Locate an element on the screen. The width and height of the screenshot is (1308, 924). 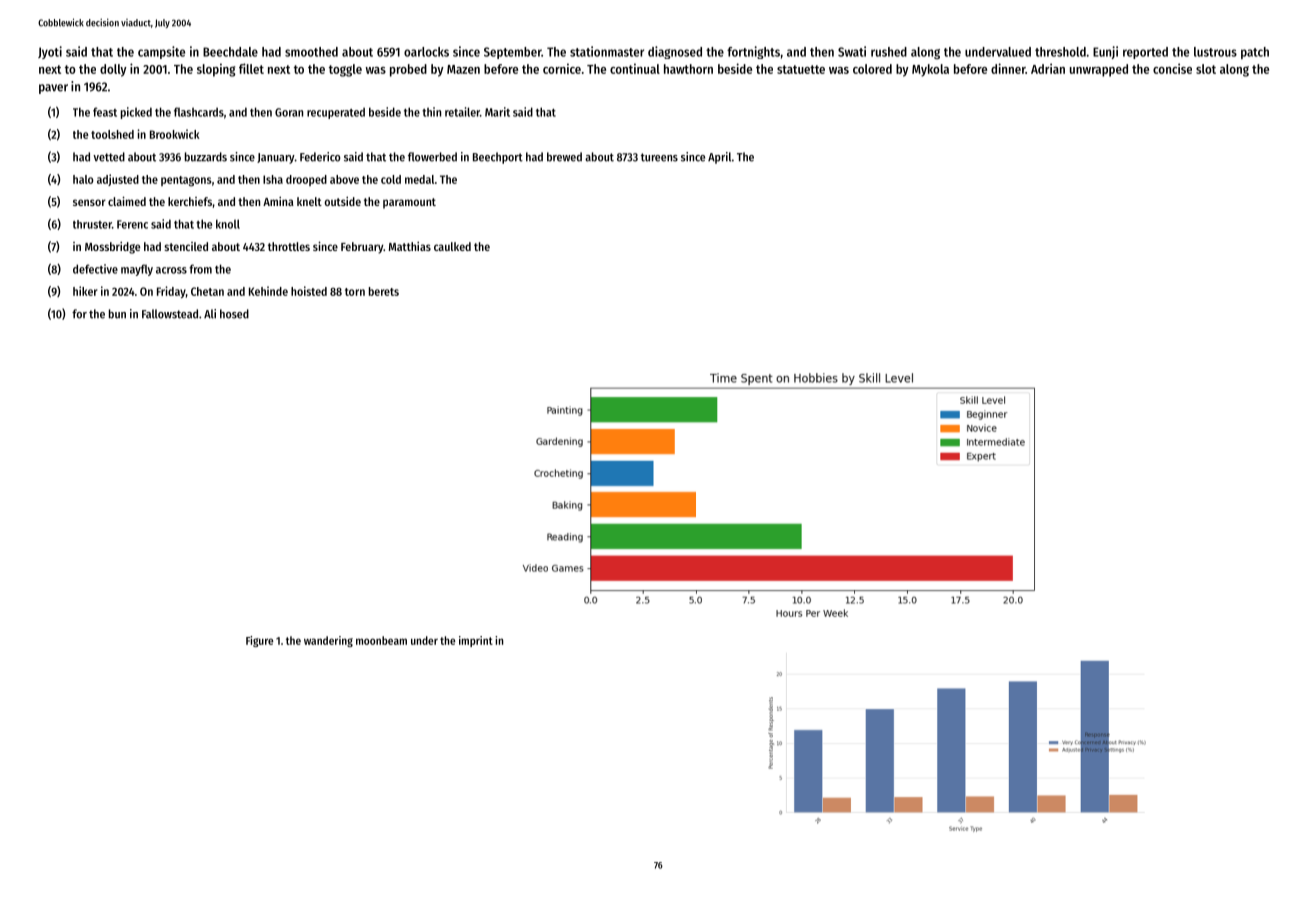
fillet is located at coordinates (251, 68).
